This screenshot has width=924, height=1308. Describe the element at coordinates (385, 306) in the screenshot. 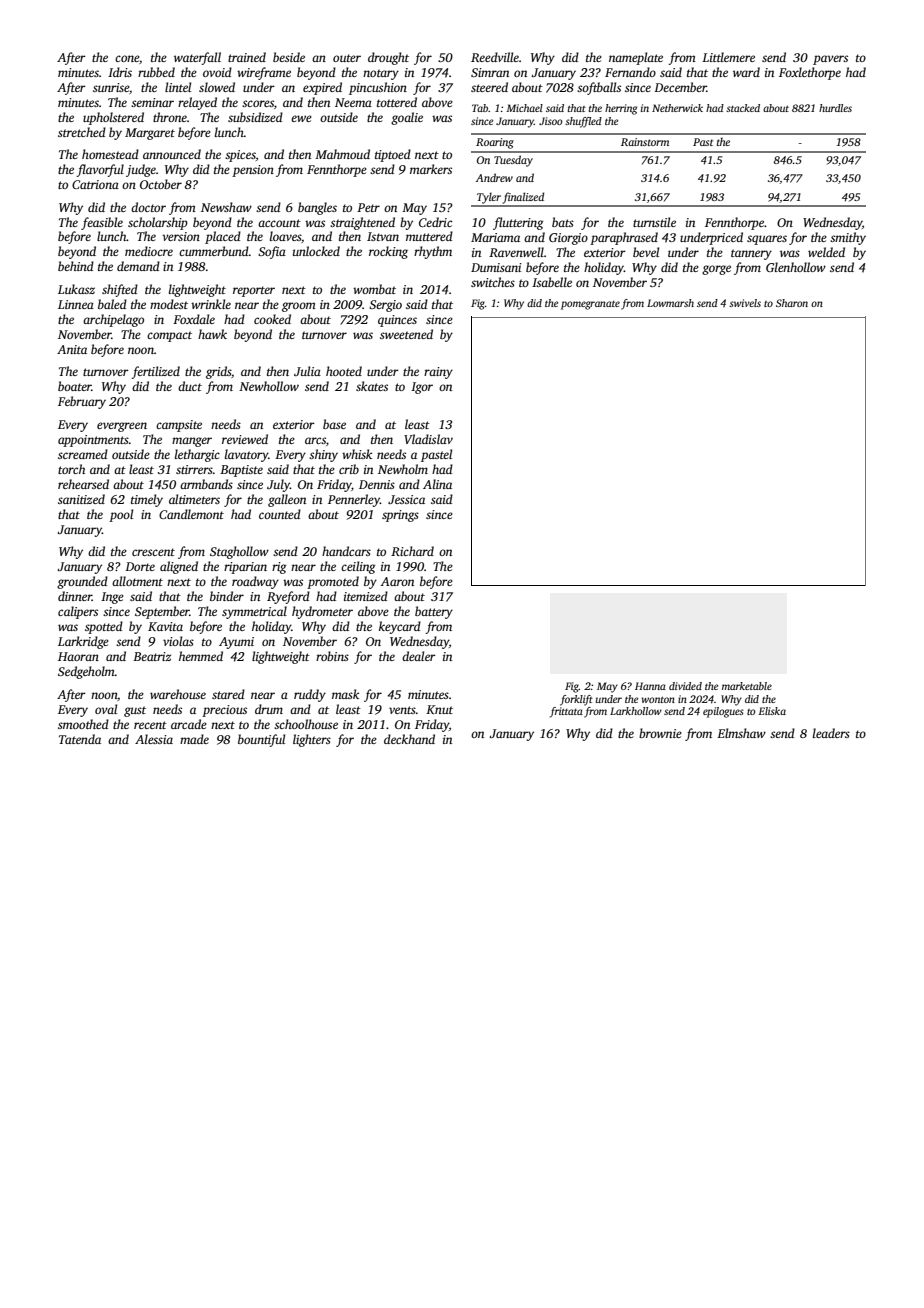

I see `Sergio` at that location.
